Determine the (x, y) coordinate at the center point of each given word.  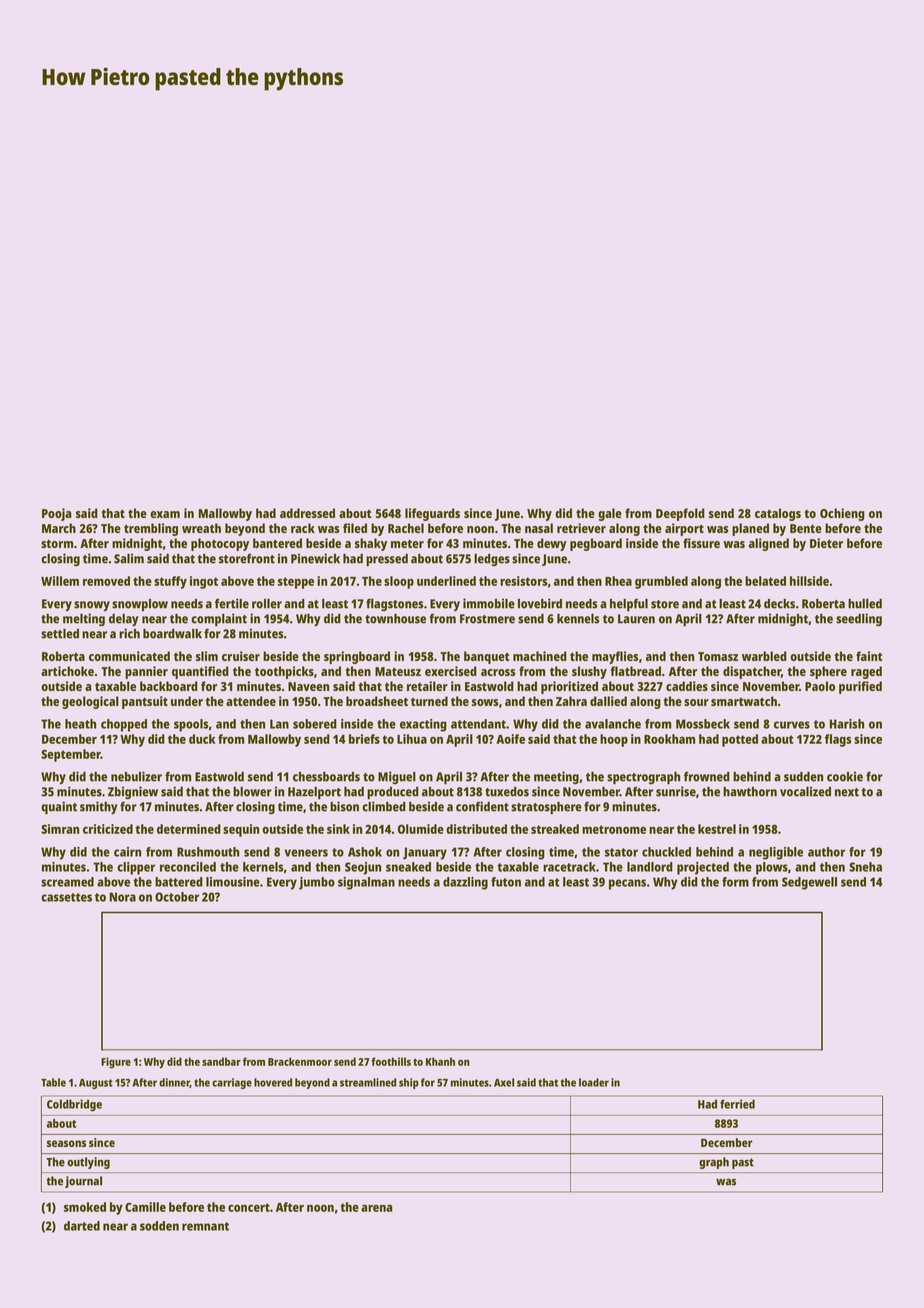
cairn (127, 852)
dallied (608, 701)
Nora (123, 897)
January (425, 853)
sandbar (221, 1061)
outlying (88, 1163)
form (735, 882)
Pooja (56, 514)
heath (80, 724)
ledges (492, 560)
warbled (764, 656)
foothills (391, 1061)
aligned (769, 544)
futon (506, 882)
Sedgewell (809, 883)
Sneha (865, 867)
